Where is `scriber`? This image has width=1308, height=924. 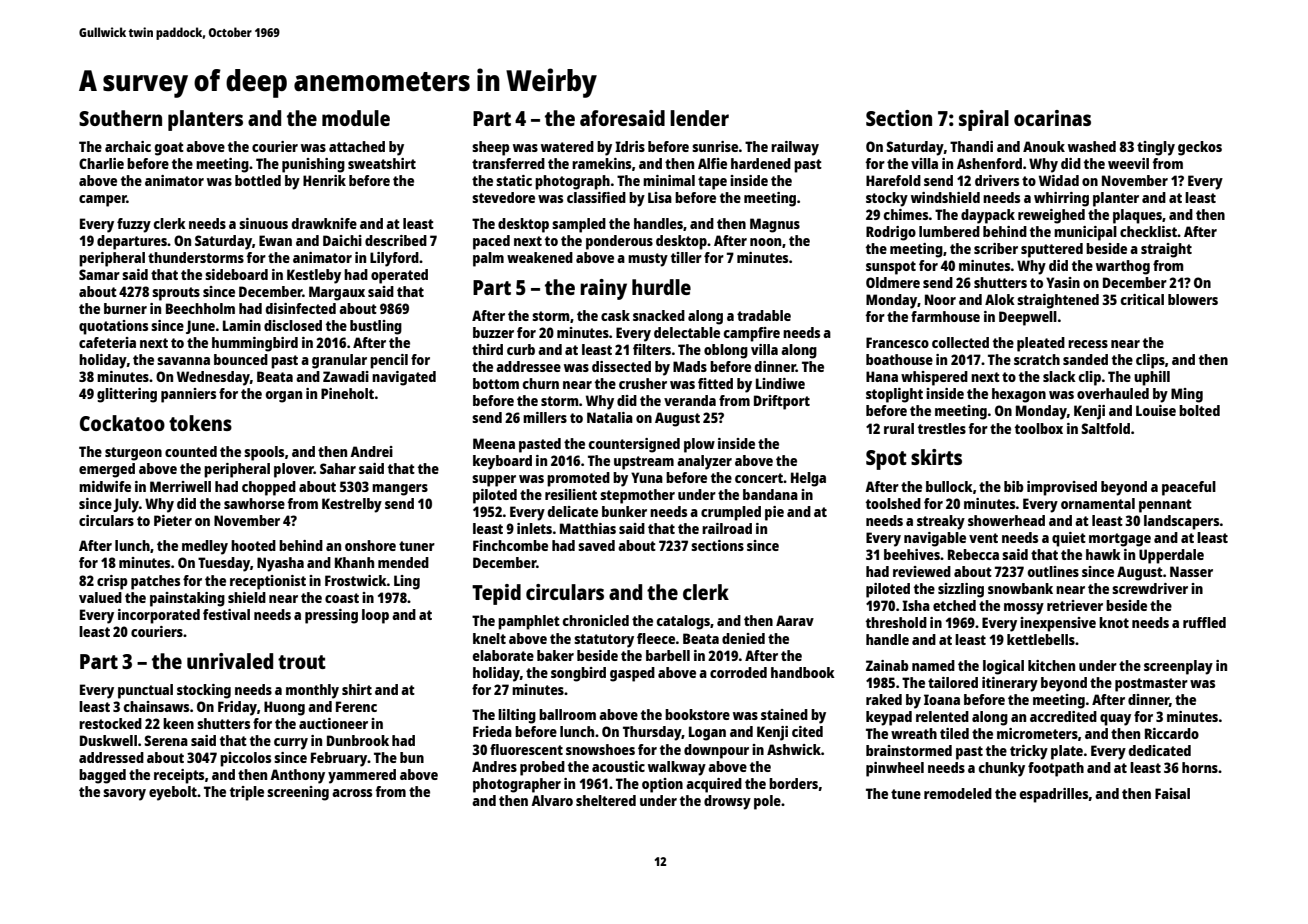 scriber is located at coordinates (996, 248).
